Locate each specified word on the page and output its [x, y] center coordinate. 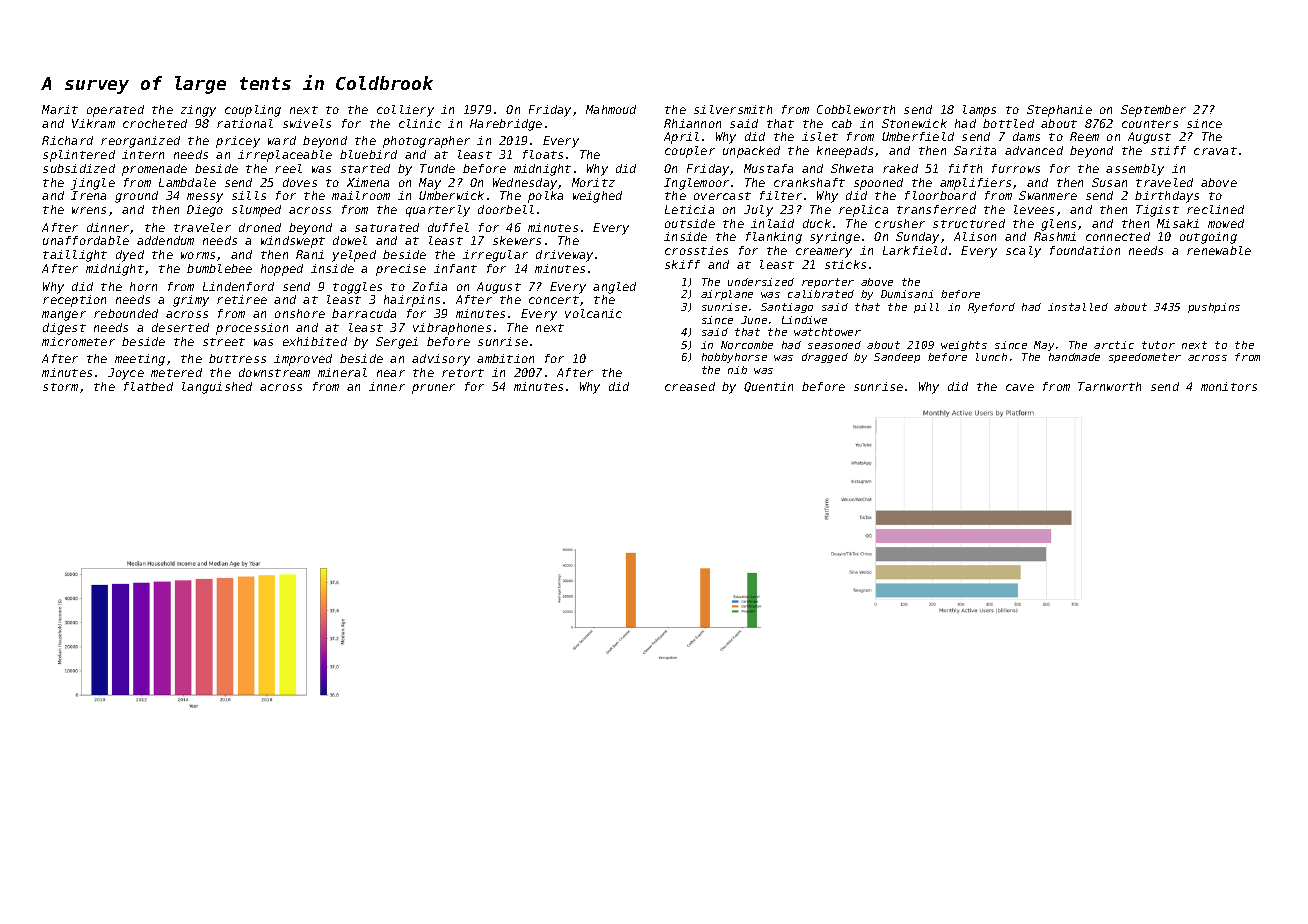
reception [74, 301]
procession [252, 329]
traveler [202, 227]
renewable [1219, 250]
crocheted [155, 123]
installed [1078, 307]
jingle [93, 184]
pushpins [1214, 308]
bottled [1008, 123]
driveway [564, 256]
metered [176, 372]
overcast [722, 196]
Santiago [787, 308]
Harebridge [506, 125]
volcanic [593, 313]
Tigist [1157, 211]
